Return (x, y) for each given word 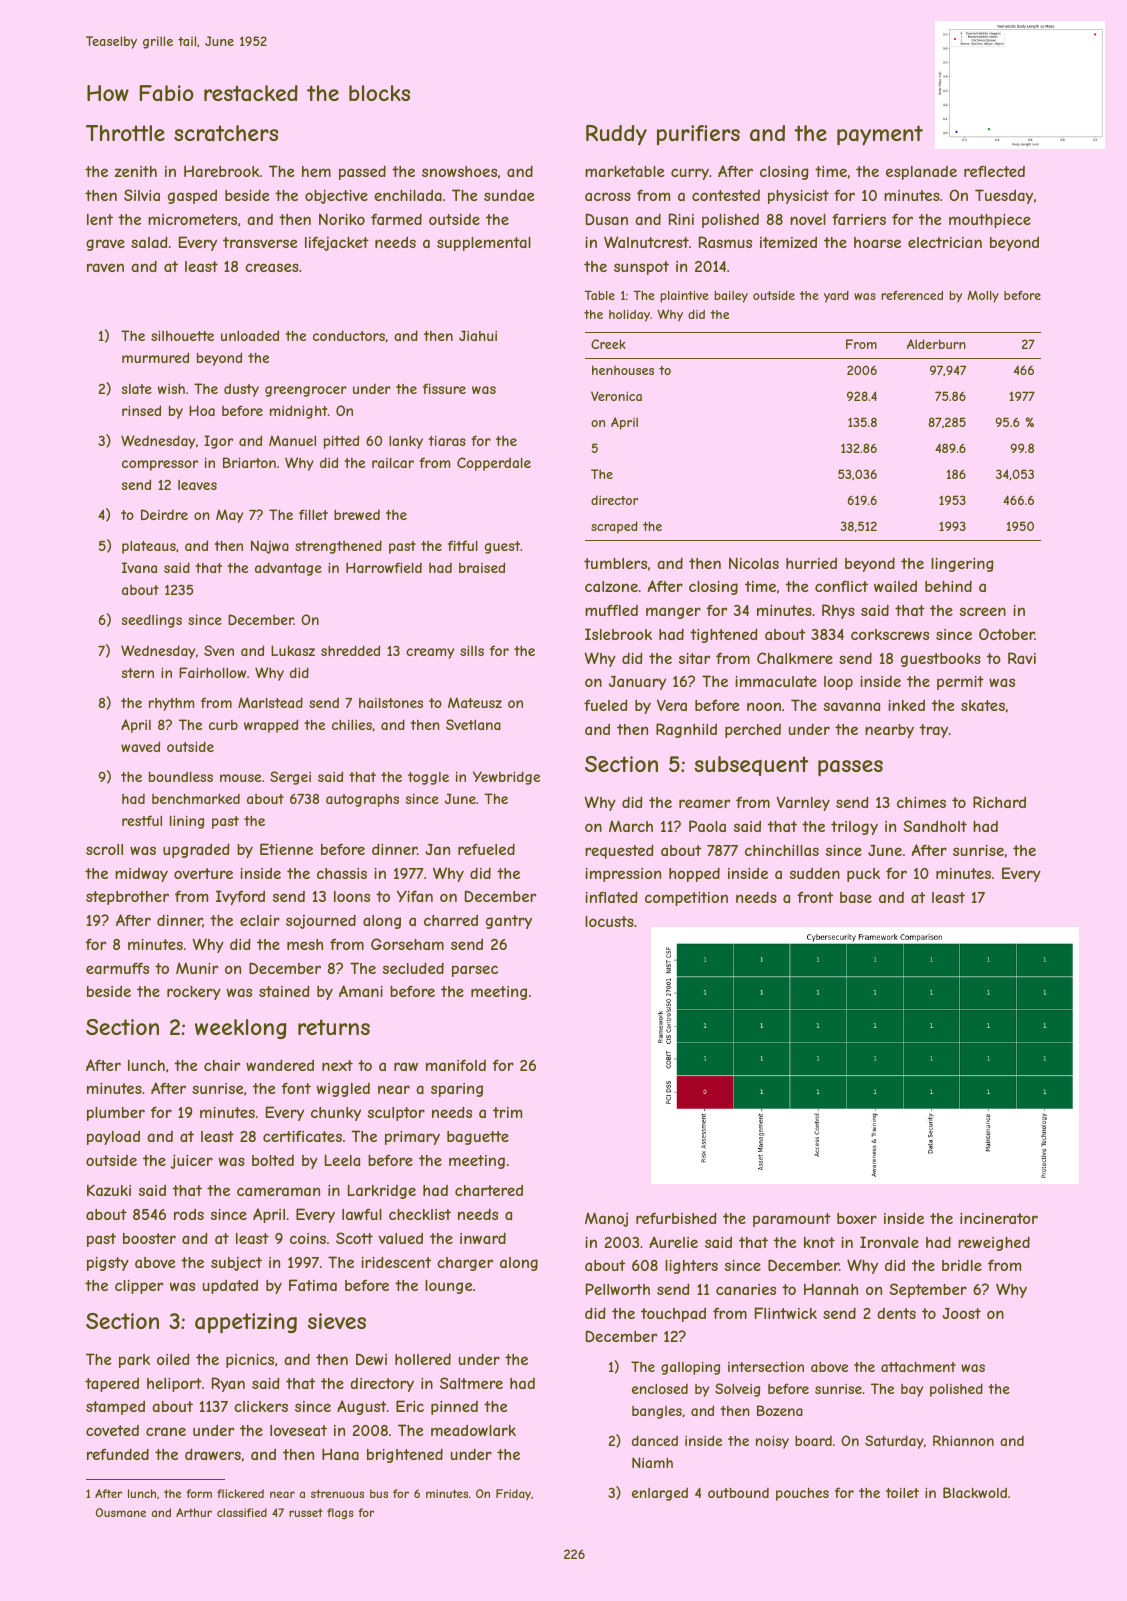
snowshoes (459, 171)
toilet (902, 1492)
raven (105, 267)
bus (379, 1493)
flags (340, 1513)
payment (880, 135)
